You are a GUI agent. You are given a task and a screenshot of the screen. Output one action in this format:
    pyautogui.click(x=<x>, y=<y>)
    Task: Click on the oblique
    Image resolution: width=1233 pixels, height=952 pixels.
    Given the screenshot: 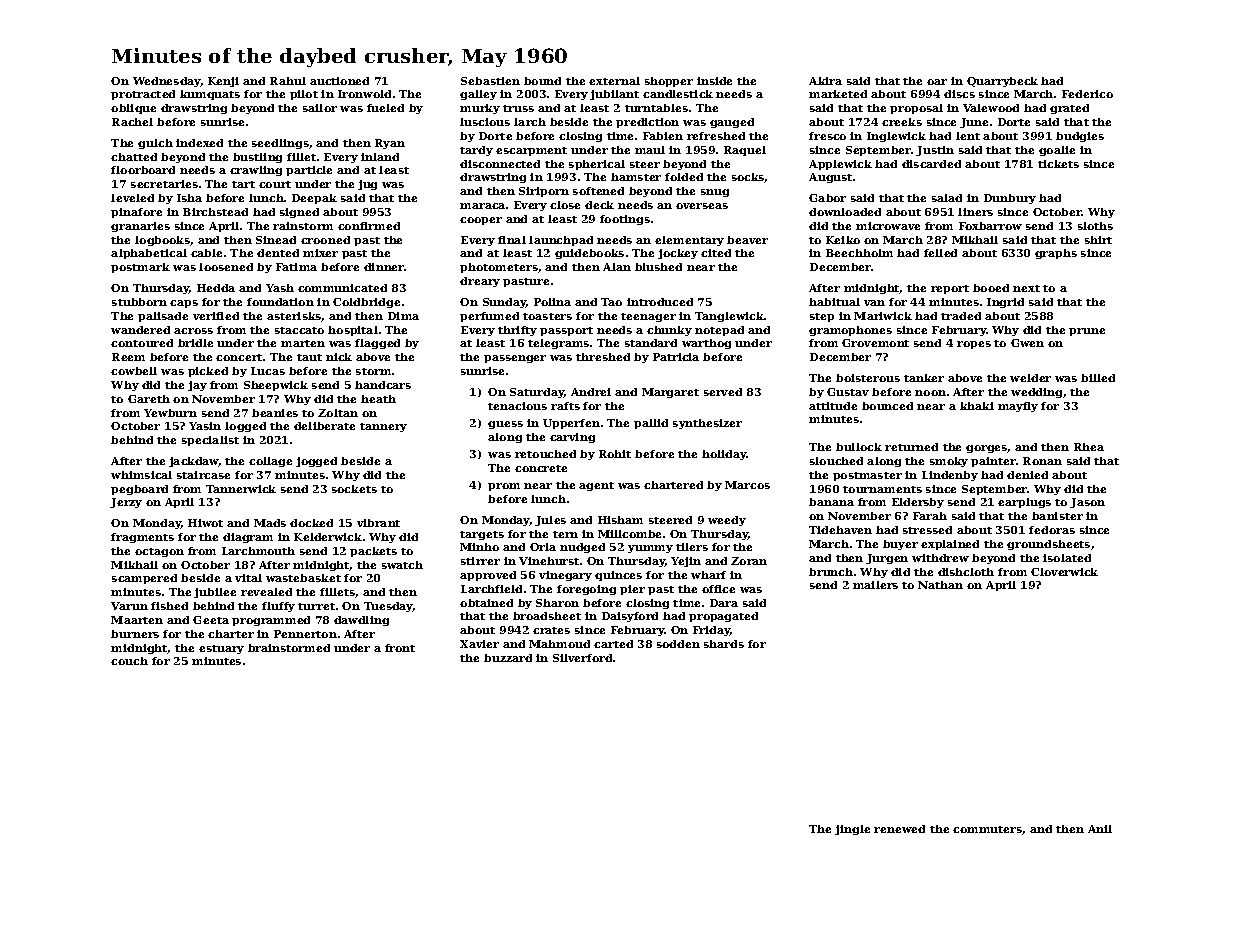 What is the action you would take?
    pyautogui.click(x=133, y=109)
